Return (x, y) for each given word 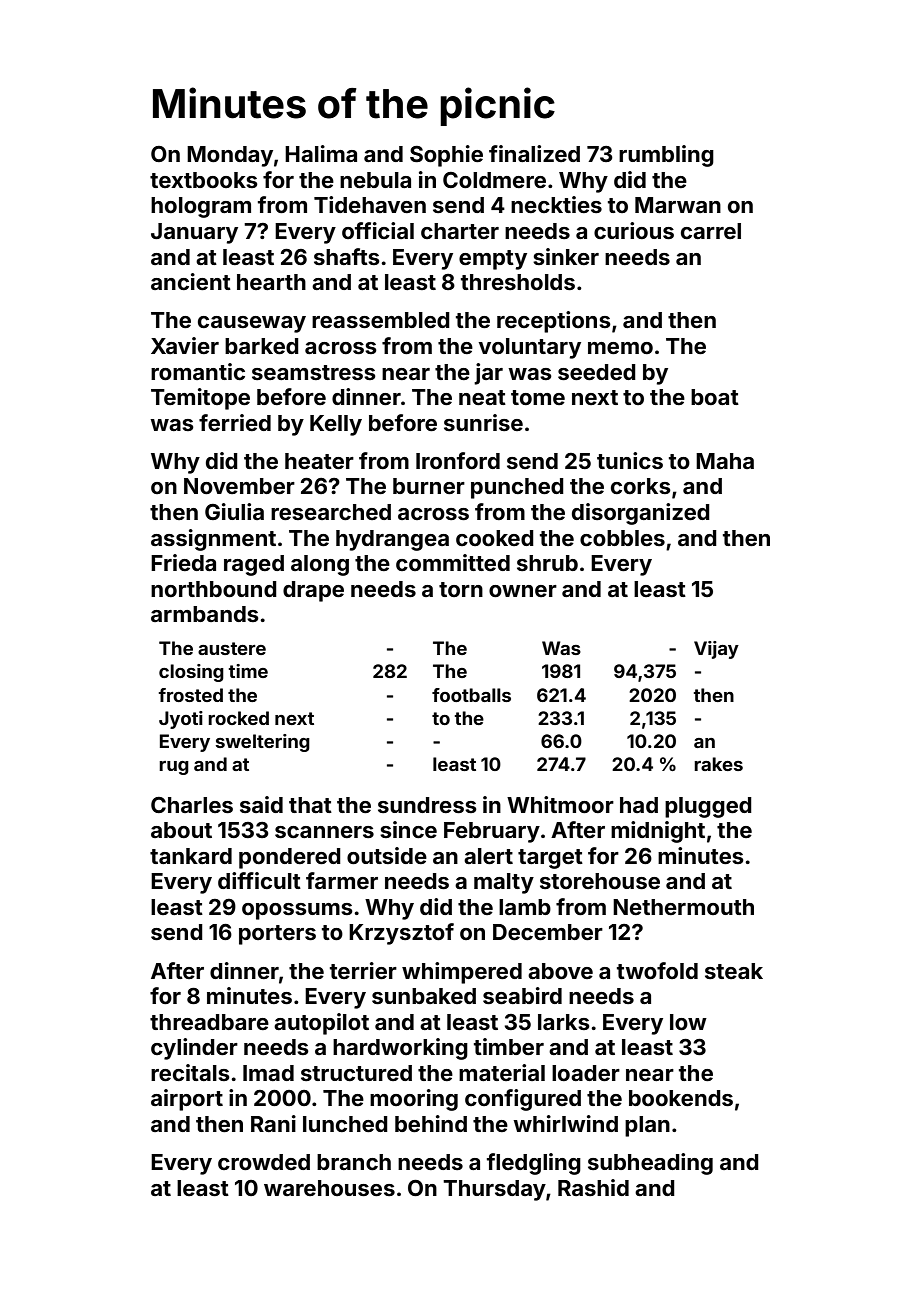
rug (174, 768)
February (492, 832)
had (639, 805)
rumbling (666, 156)
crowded (264, 1162)
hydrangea (392, 540)
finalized (534, 153)
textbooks (204, 180)
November (239, 486)
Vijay (716, 650)
